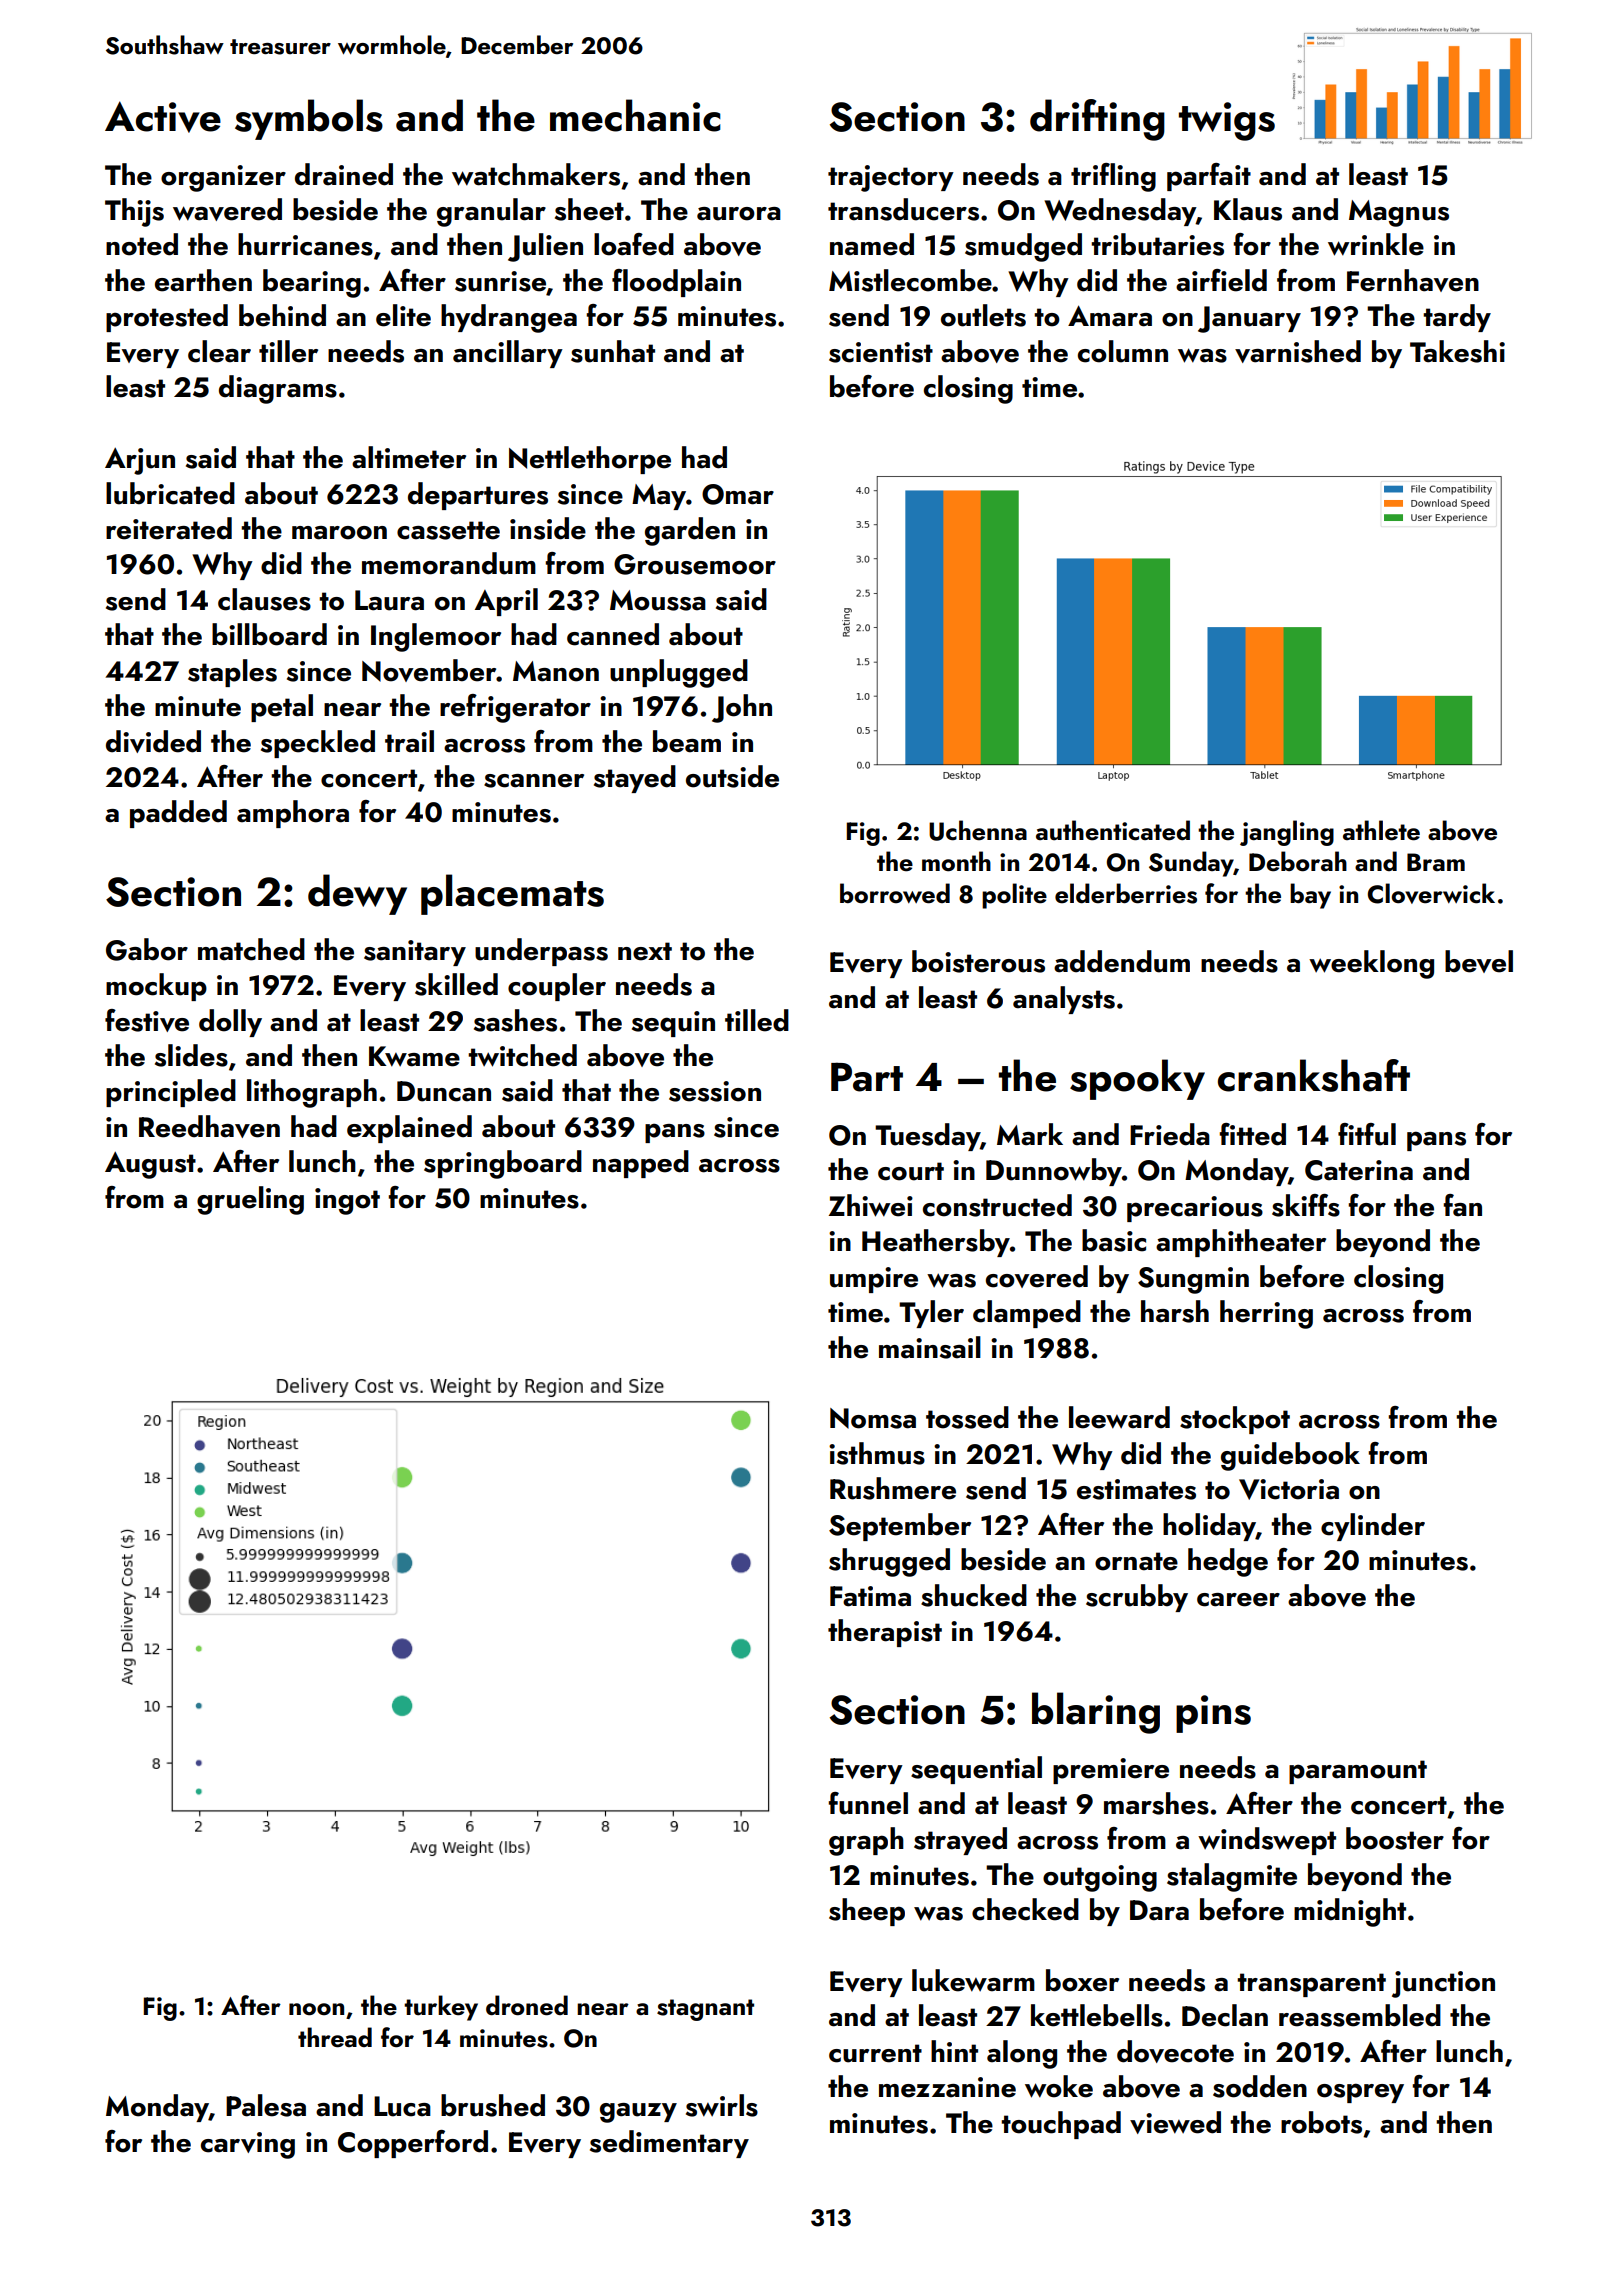 This document has width=1620, height=2292. What do you see at coordinates (1170, 1134) in the document?
I see `Frieda` at bounding box center [1170, 1134].
